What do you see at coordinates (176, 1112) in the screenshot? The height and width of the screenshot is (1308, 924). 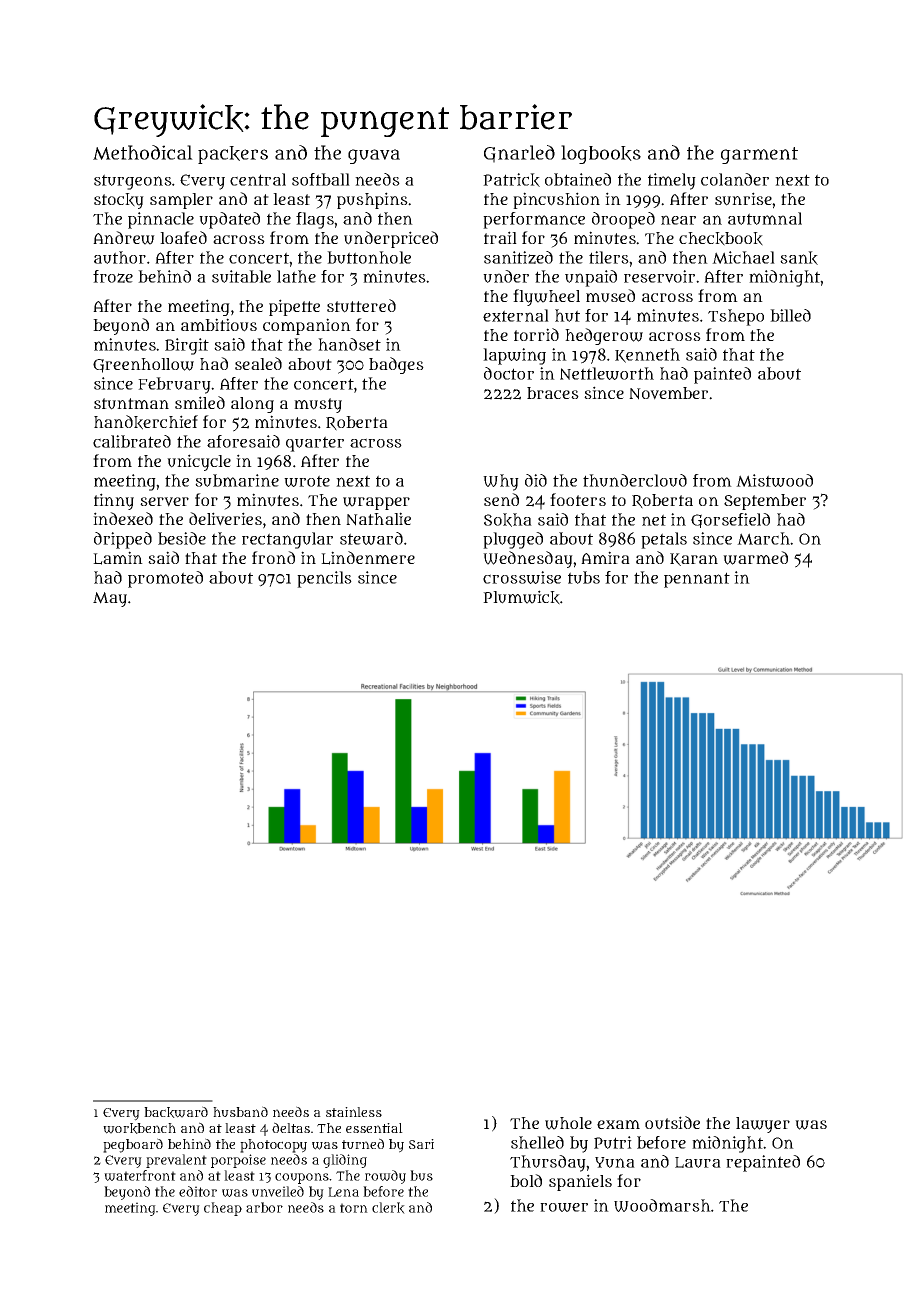 I see `backward` at bounding box center [176, 1112].
